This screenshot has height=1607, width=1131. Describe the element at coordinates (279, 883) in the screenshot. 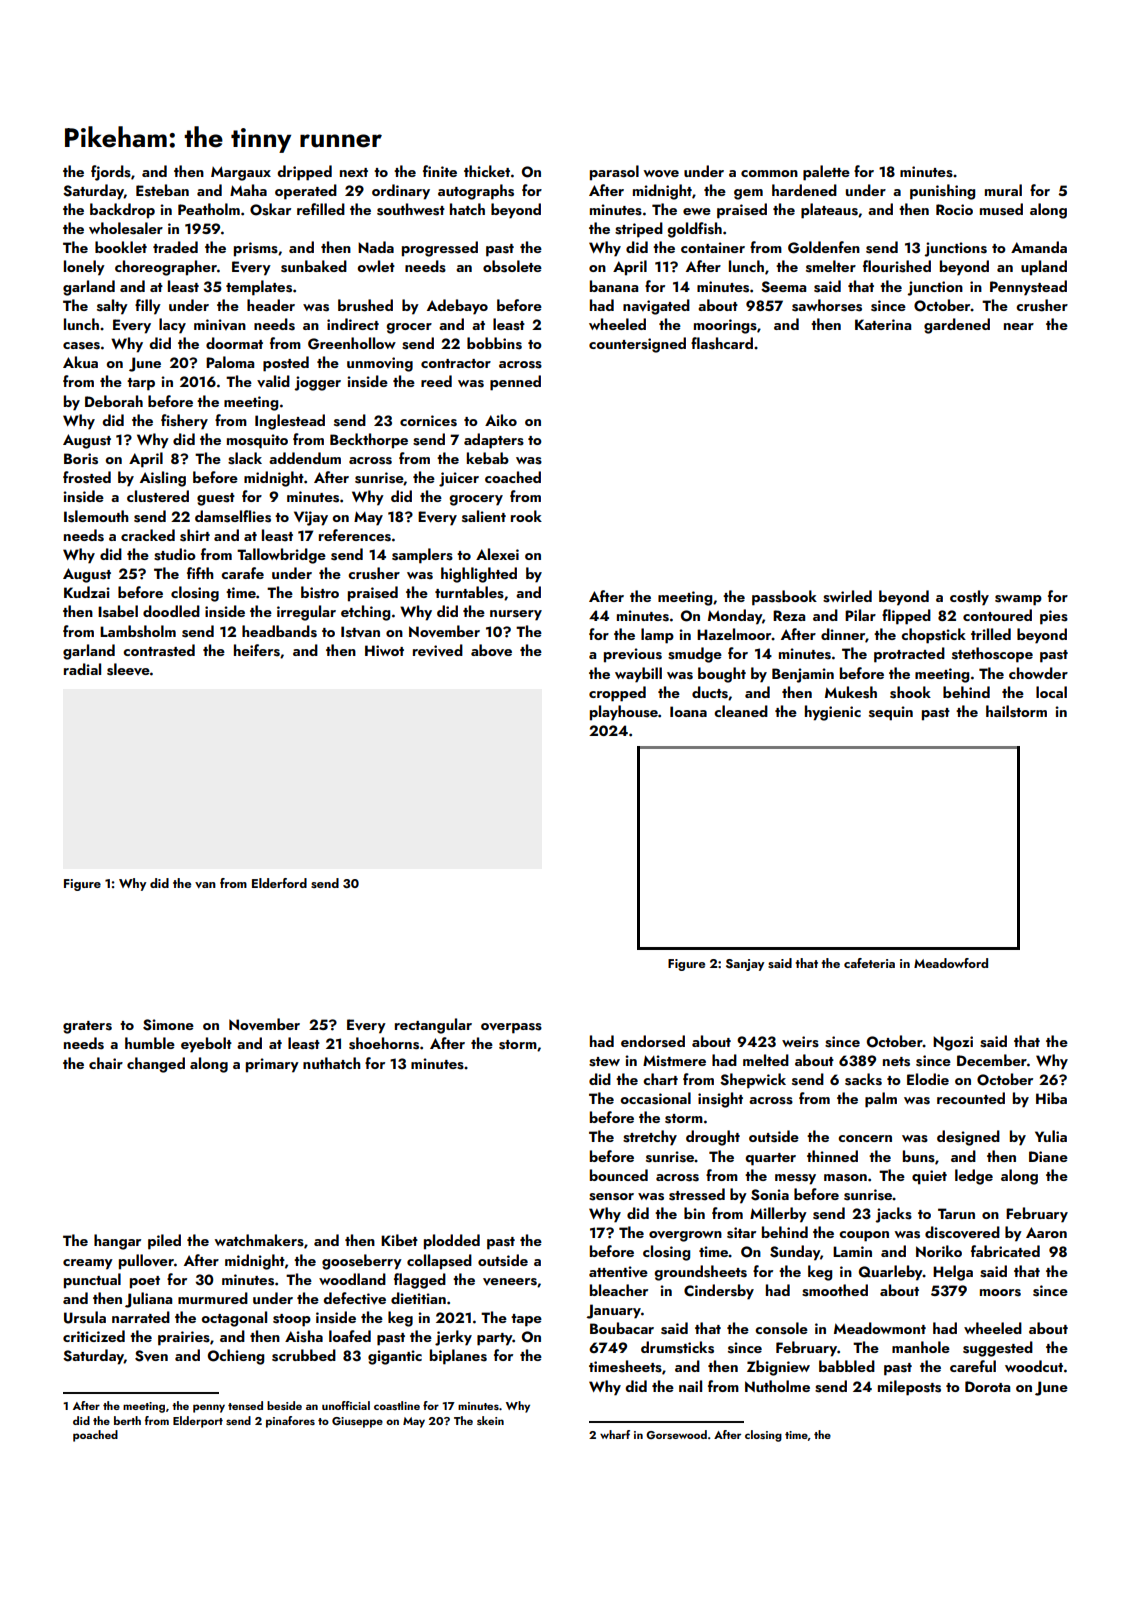

I see `Elderford` at that location.
